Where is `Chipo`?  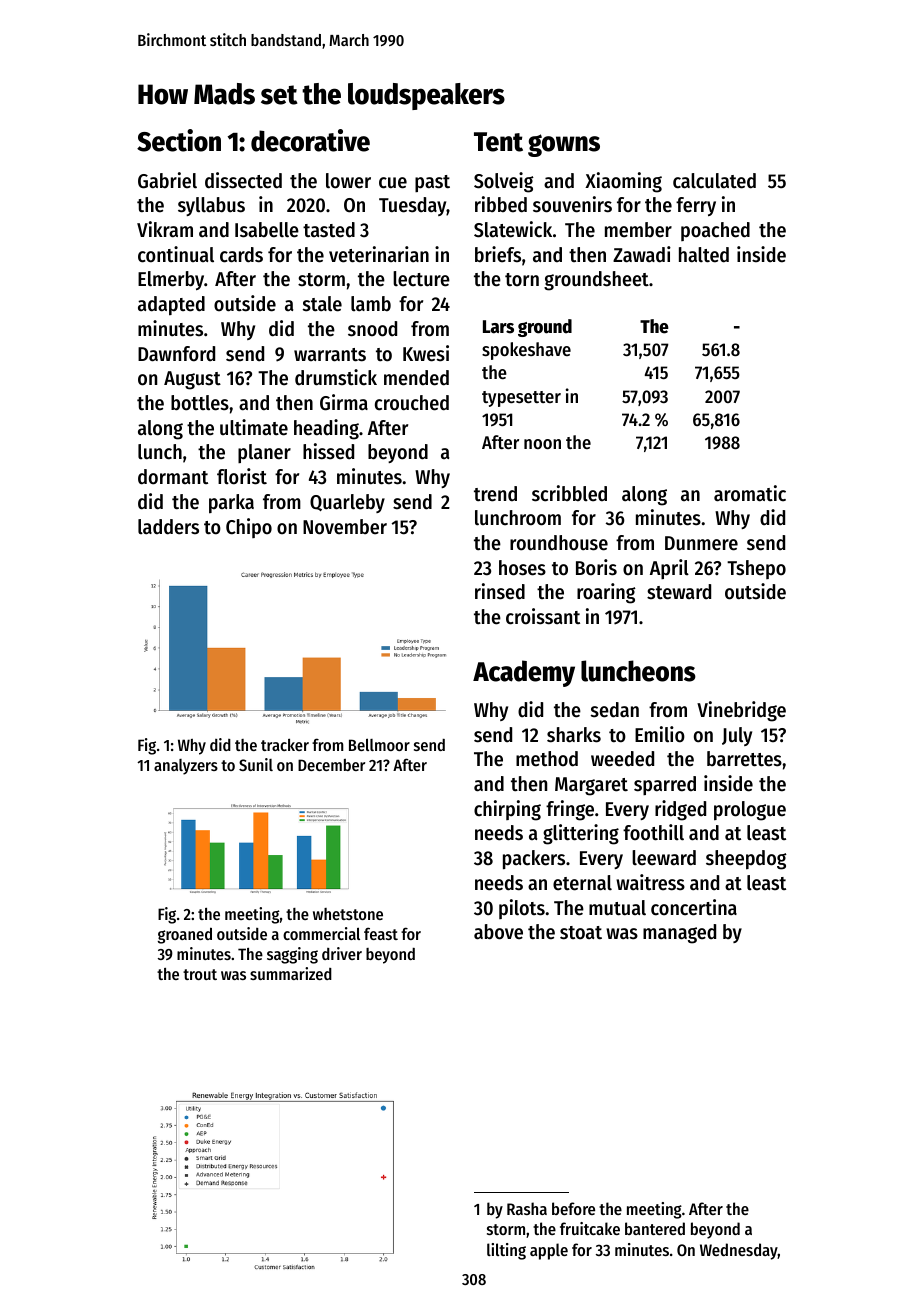 Chipo is located at coordinates (249, 528).
